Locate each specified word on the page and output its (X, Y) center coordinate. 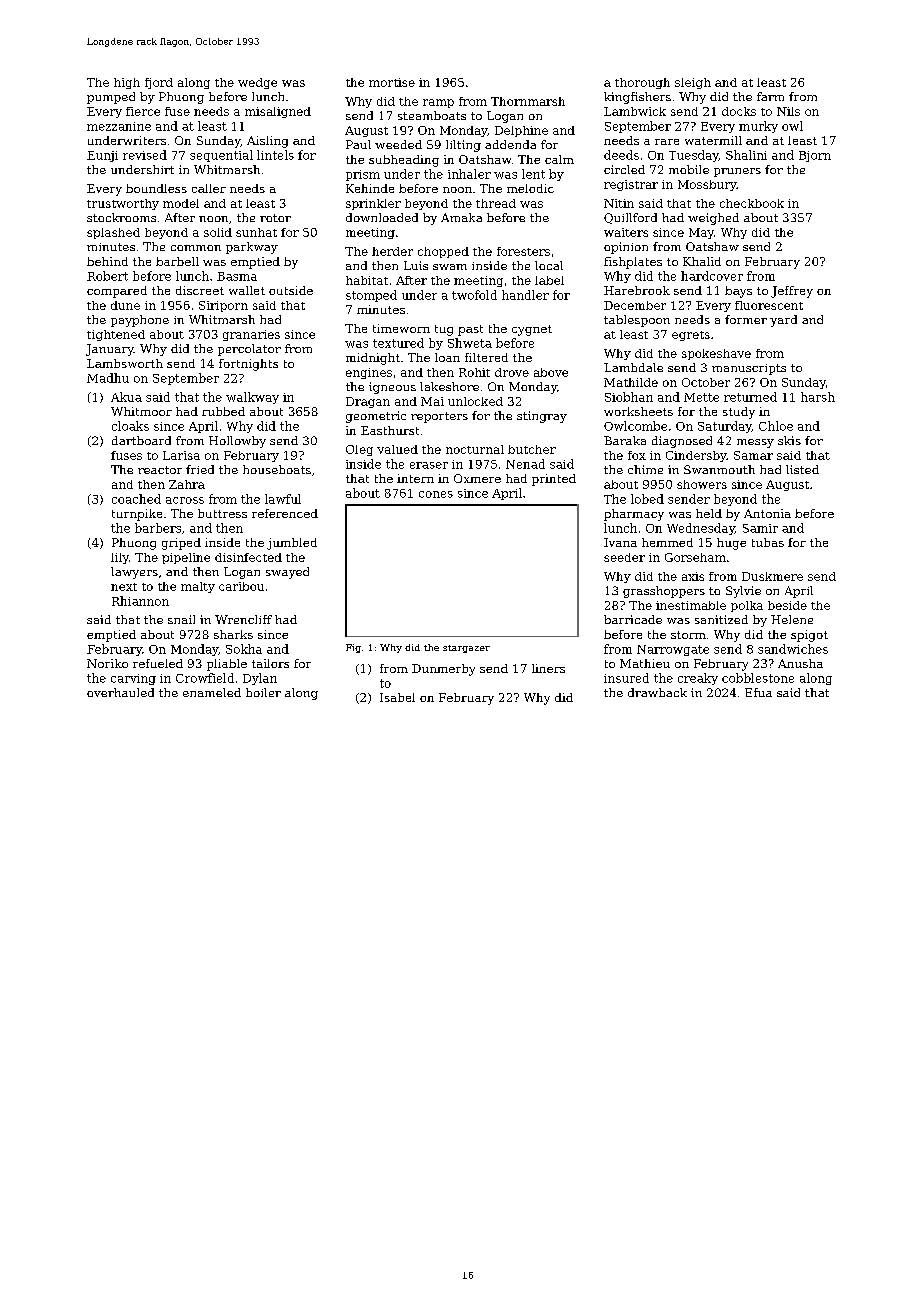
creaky (698, 679)
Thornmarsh (528, 101)
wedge (257, 83)
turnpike (137, 515)
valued (397, 449)
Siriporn (223, 306)
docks (739, 111)
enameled (212, 692)
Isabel (397, 697)
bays (738, 292)
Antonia (767, 513)
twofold (474, 295)
